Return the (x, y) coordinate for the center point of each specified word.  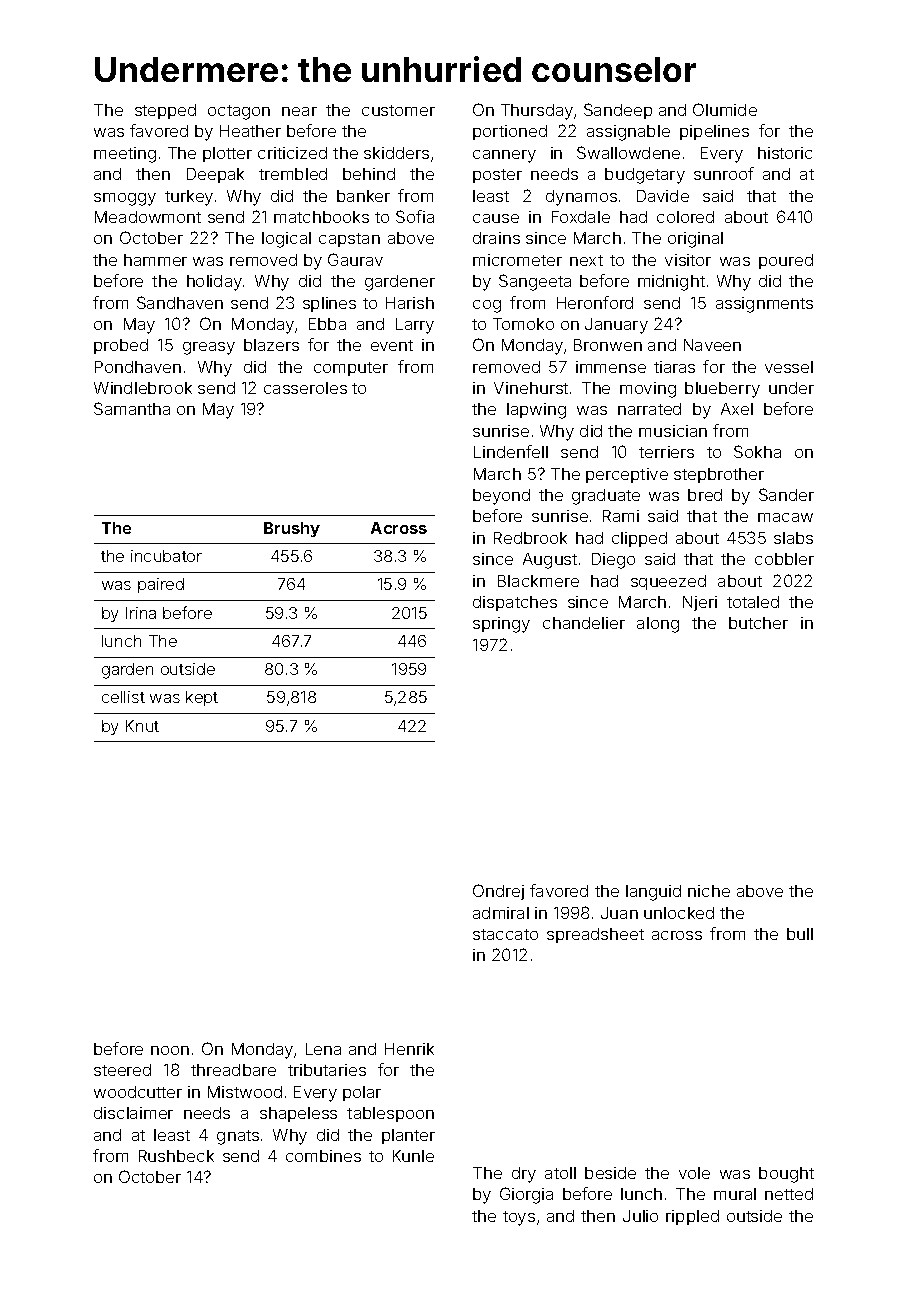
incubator (166, 556)
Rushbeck (176, 1156)
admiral (501, 913)
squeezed (668, 582)
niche (709, 891)
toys (519, 1218)
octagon (239, 112)
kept (202, 698)
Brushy (292, 529)
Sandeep (618, 111)
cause (496, 218)
